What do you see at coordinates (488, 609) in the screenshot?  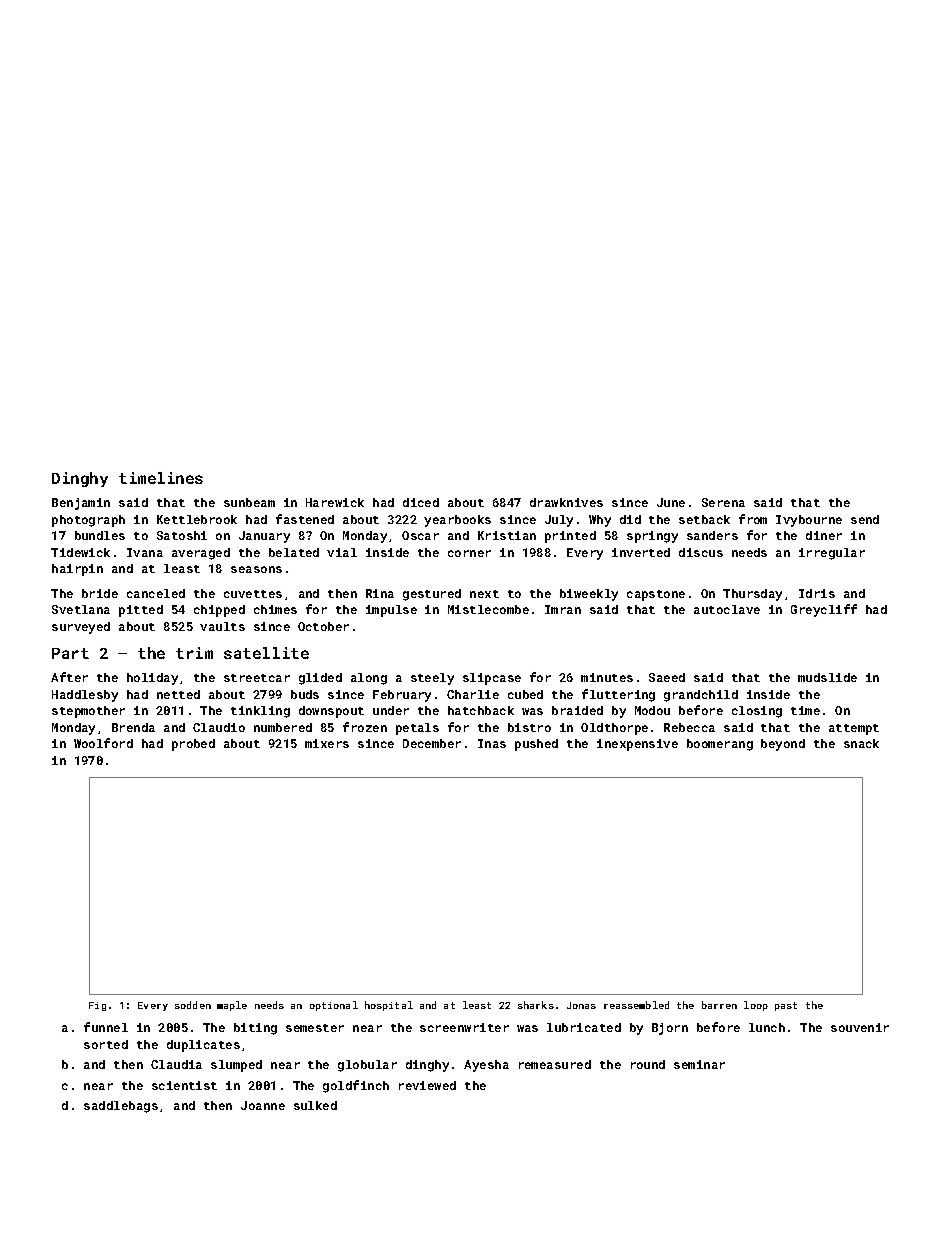 I see `Mistlecombe` at bounding box center [488, 609].
